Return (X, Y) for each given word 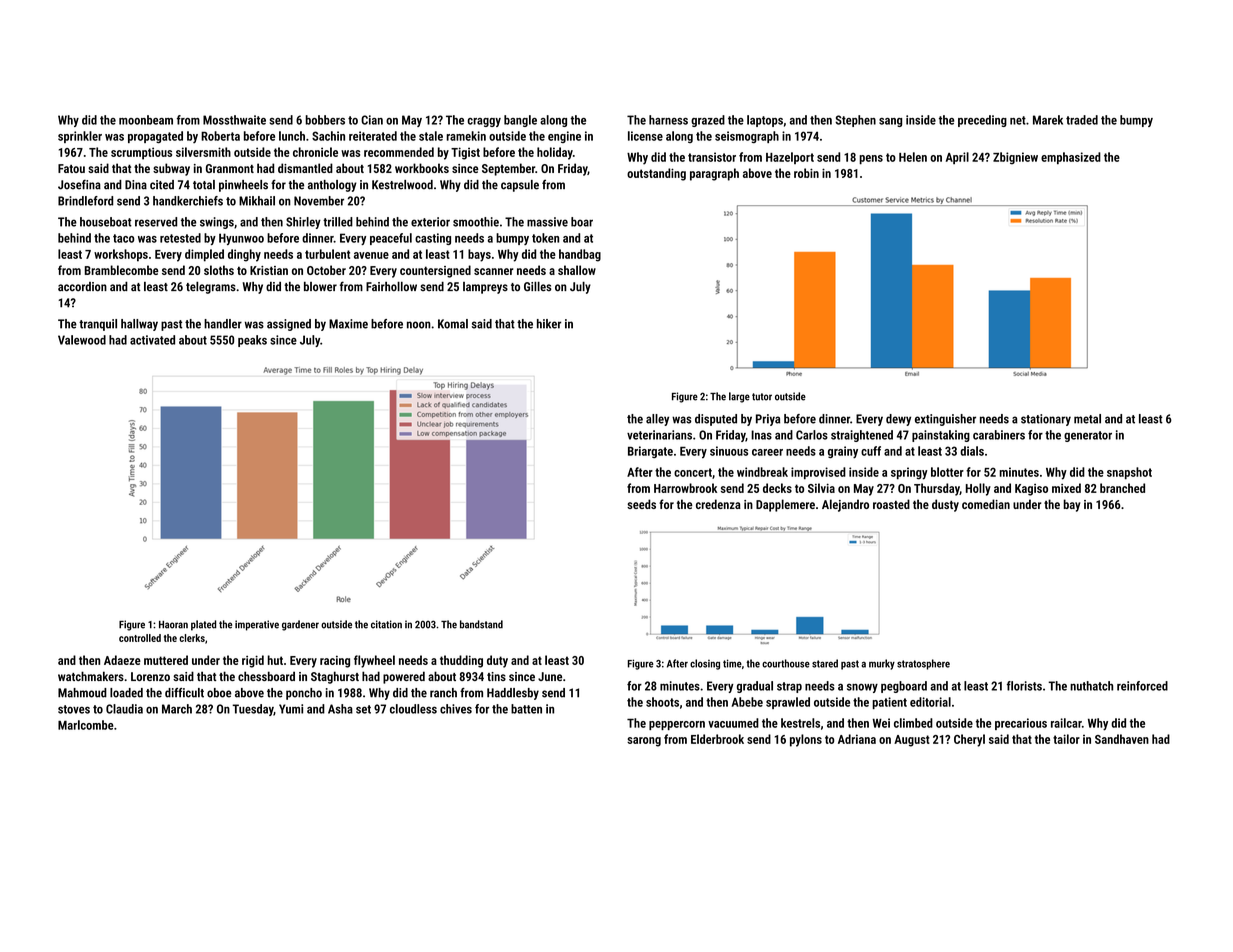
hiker (549, 324)
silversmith (203, 152)
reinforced (1142, 686)
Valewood (82, 340)
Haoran (173, 625)
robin (806, 173)
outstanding (656, 174)
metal (1087, 419)
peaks (252, 341)
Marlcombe (86, 725)
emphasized (1071, 158)
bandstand (481, 624)
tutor (762, 397)
